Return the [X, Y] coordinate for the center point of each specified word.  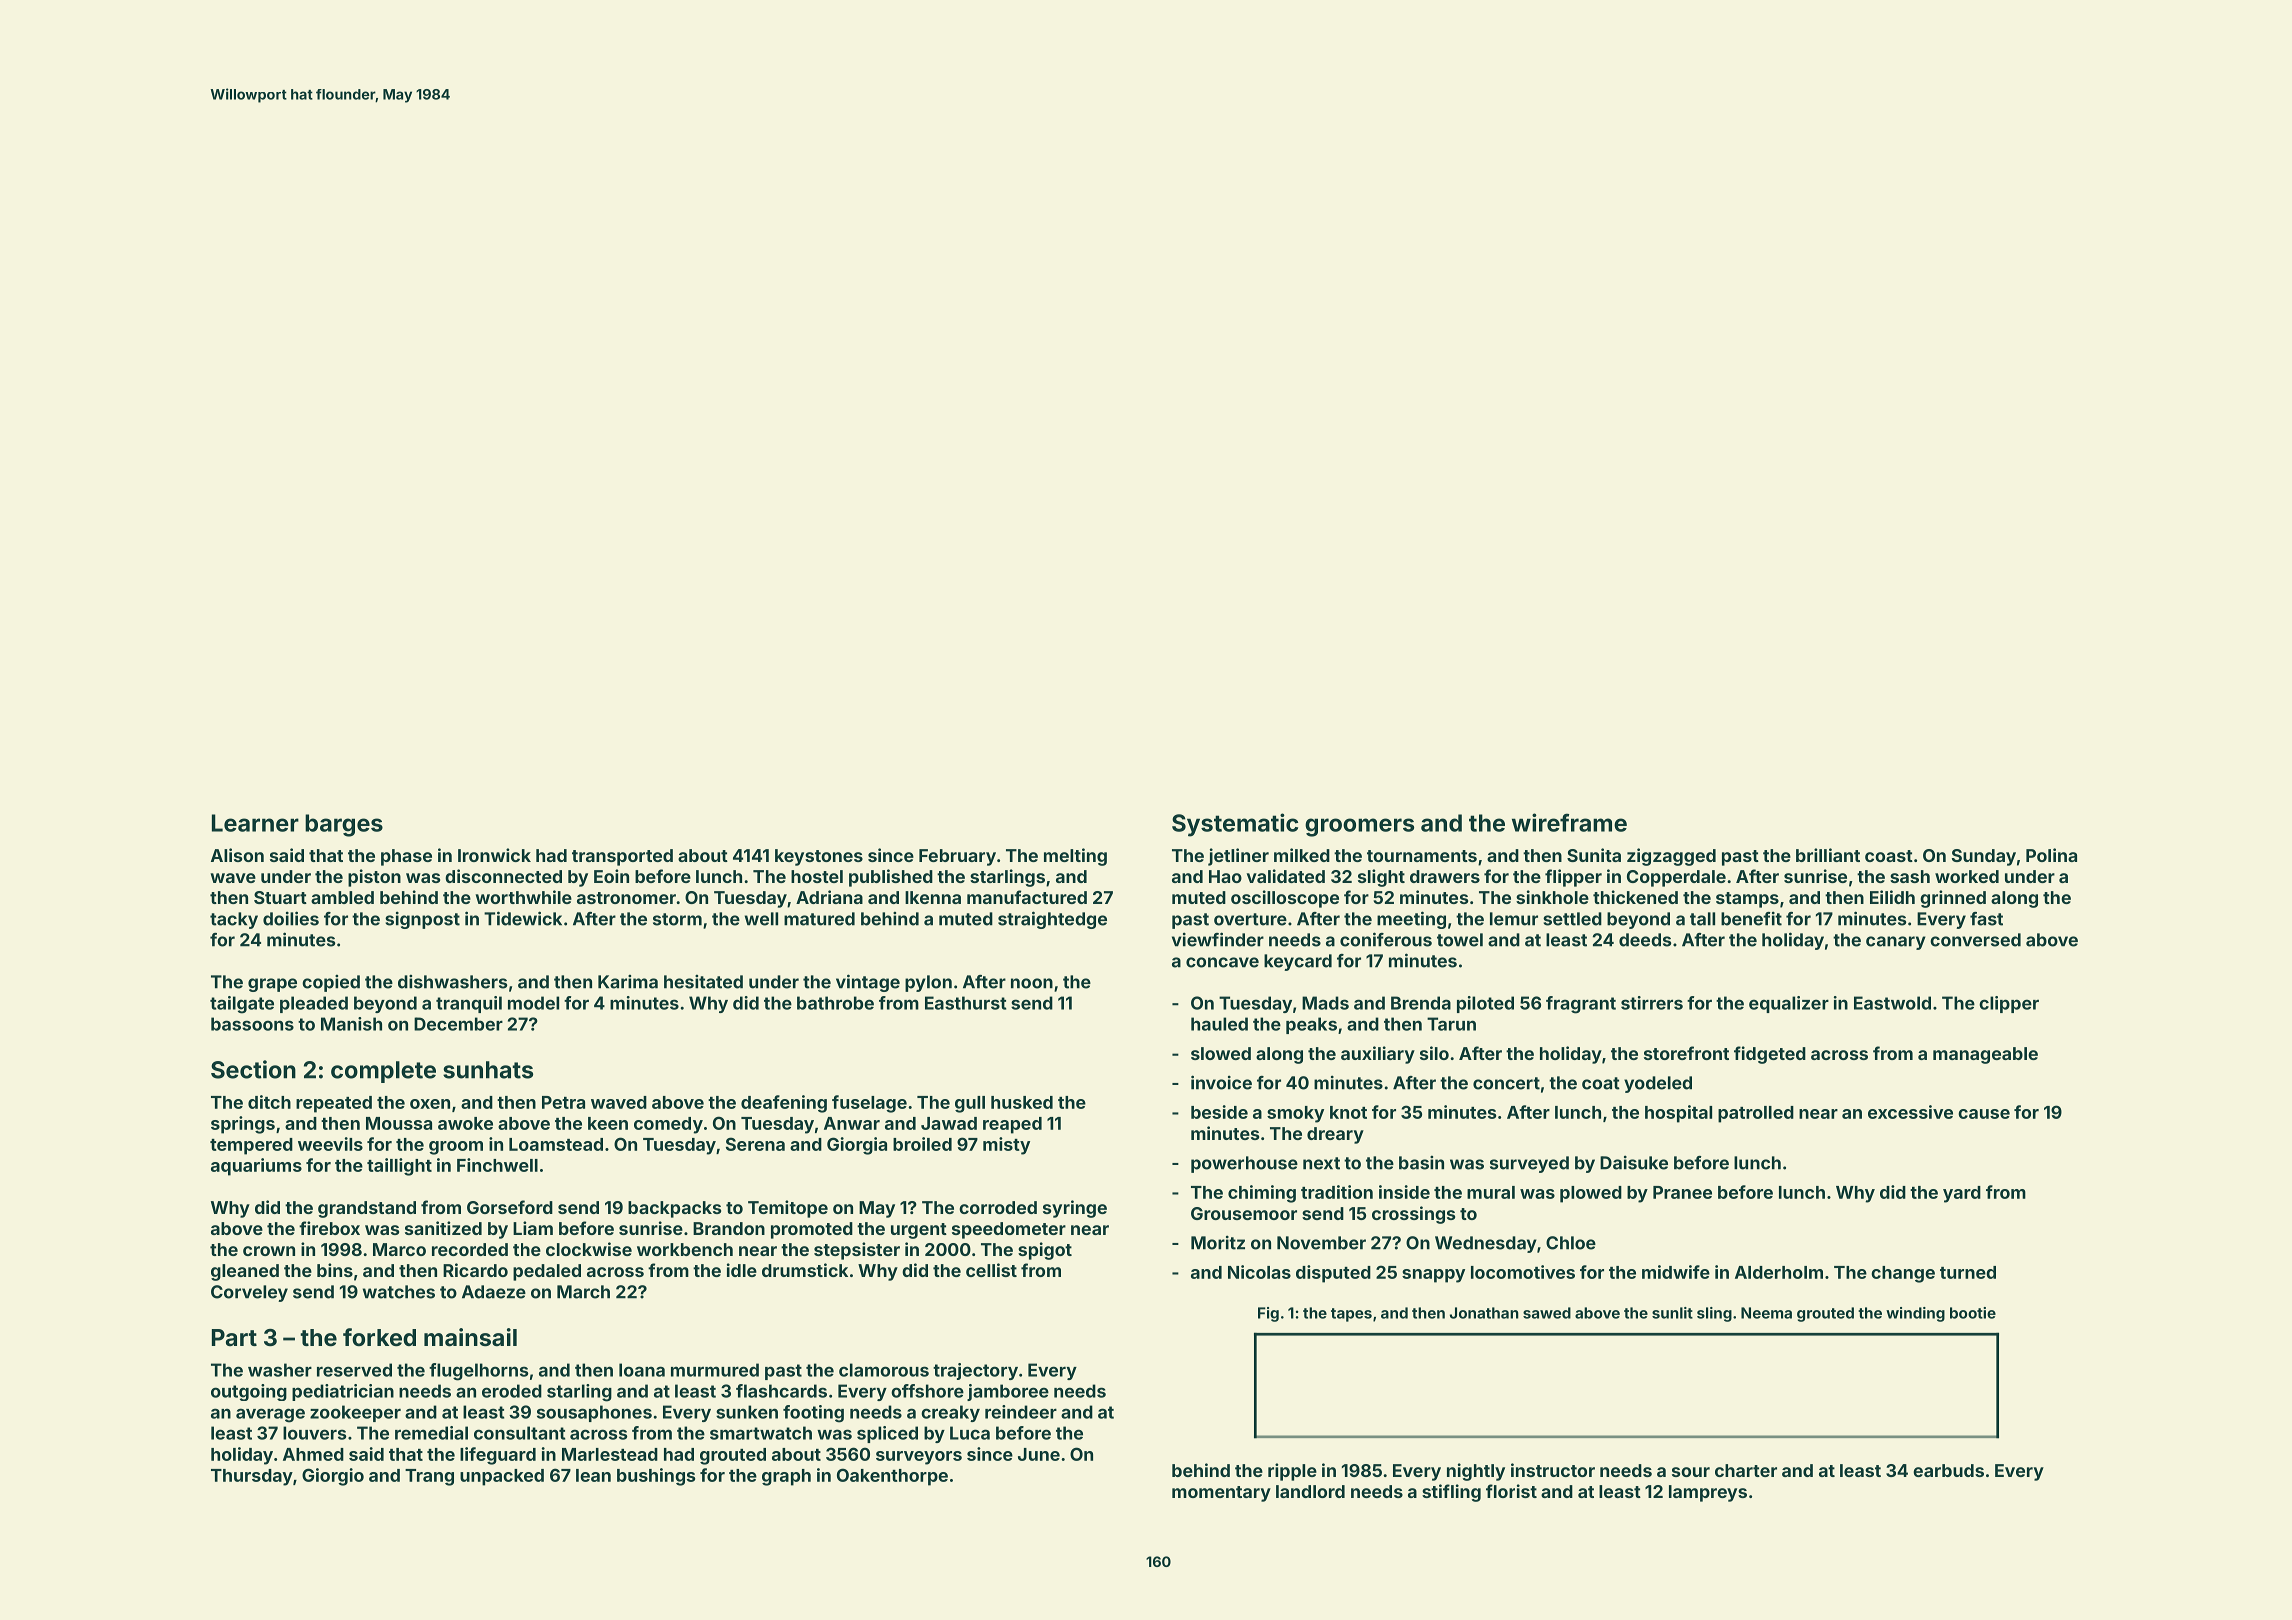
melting [1075, 857]
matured [819, 919]
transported [622, 857]
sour [1691, 1472]
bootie [1973, 1313]
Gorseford [510, 1207]
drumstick [805, 1270]
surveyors [919, 1458]
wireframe [1569, 822]
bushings [656, 1477]
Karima [628, 982]
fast [1986, 919]
